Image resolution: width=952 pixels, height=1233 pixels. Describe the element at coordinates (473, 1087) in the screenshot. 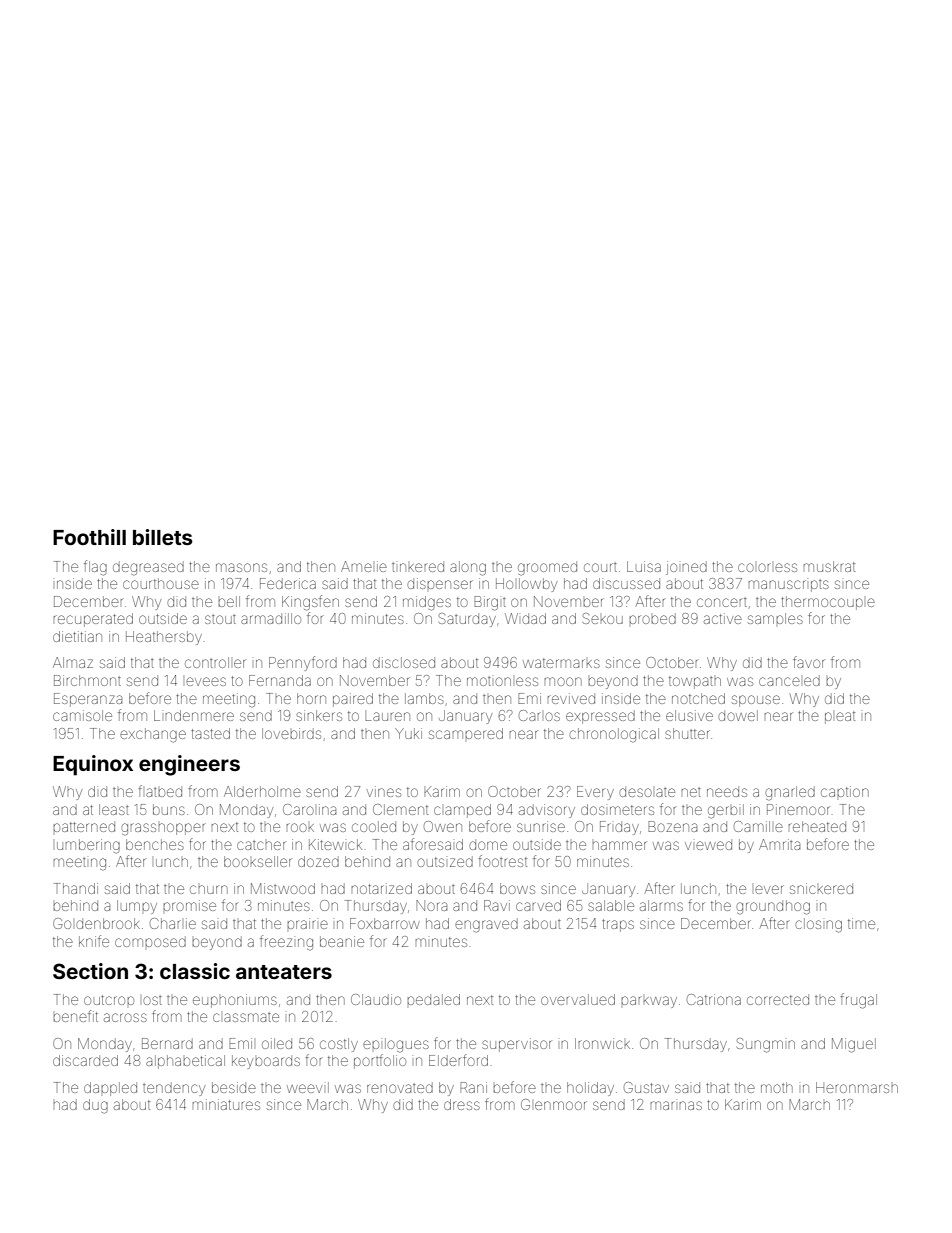

I see `Rani` at that location.
